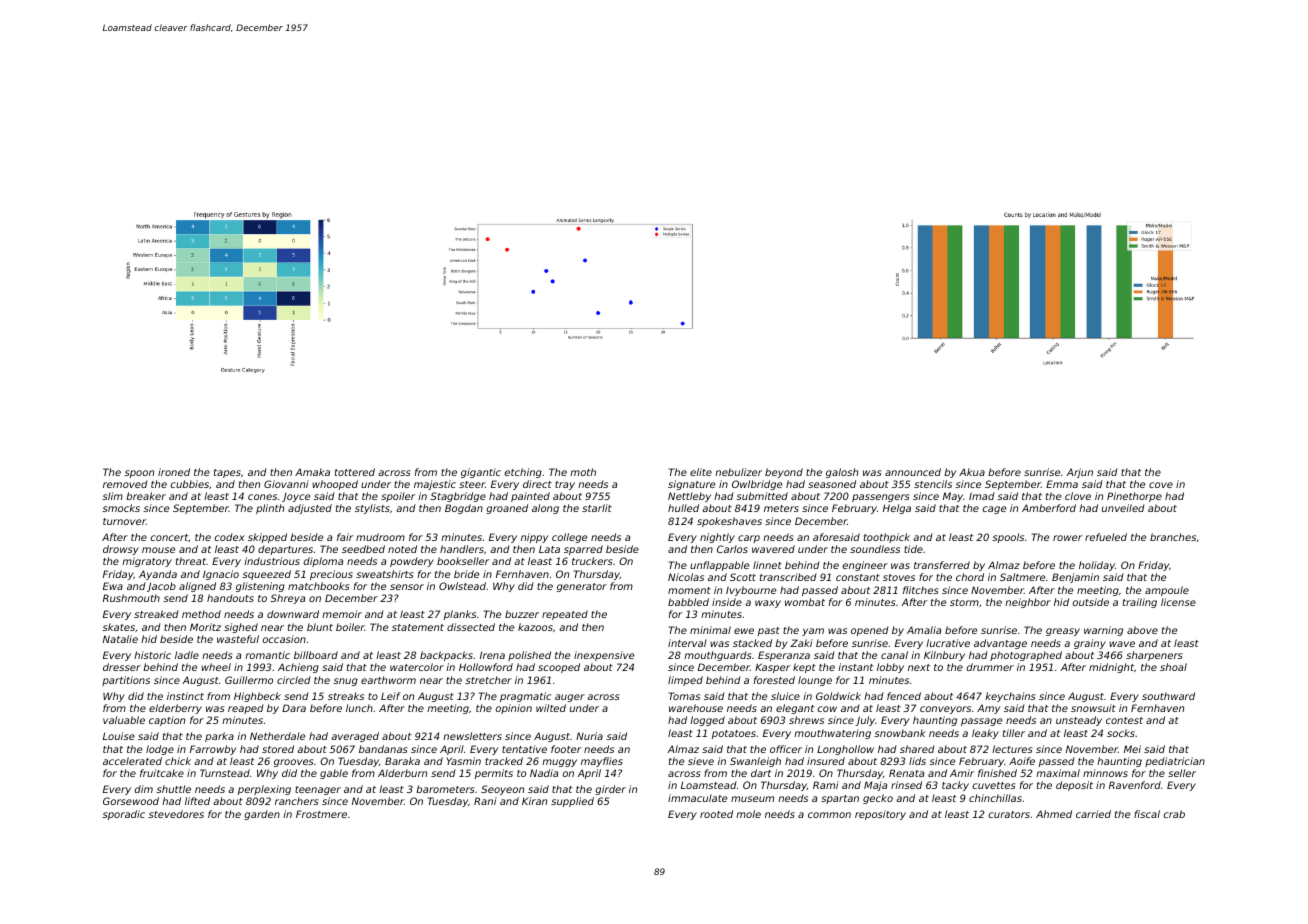  I want to click on polished, so click(529, 656).
